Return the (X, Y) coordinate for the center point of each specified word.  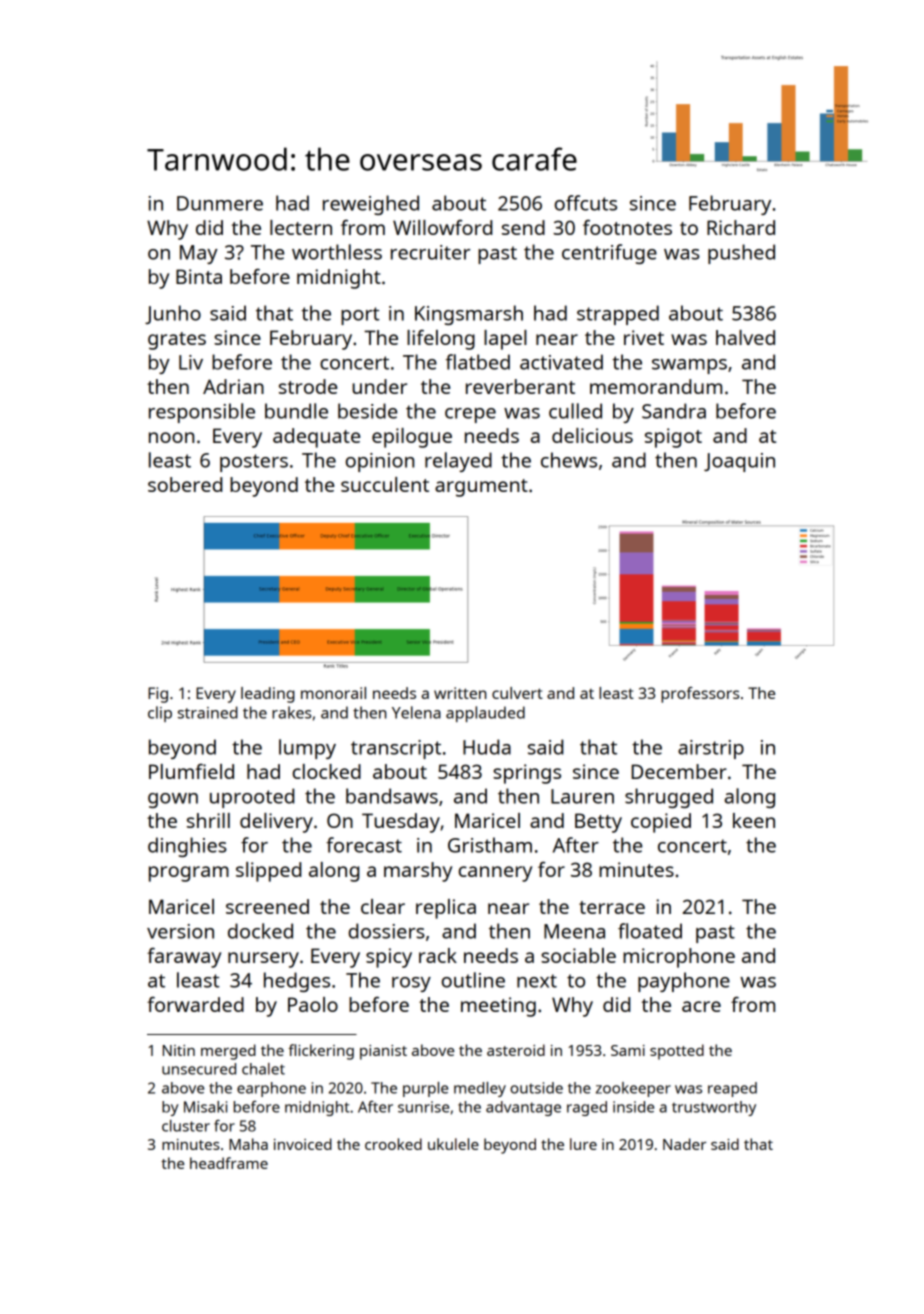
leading (268, 695)
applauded (485, 714)
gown (173, 800)
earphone (271, 1089)
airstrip (711, 749)
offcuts (586, 203)
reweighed (371, 205)
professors (700, 695)
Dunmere (220, 203)
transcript (396, 749)
